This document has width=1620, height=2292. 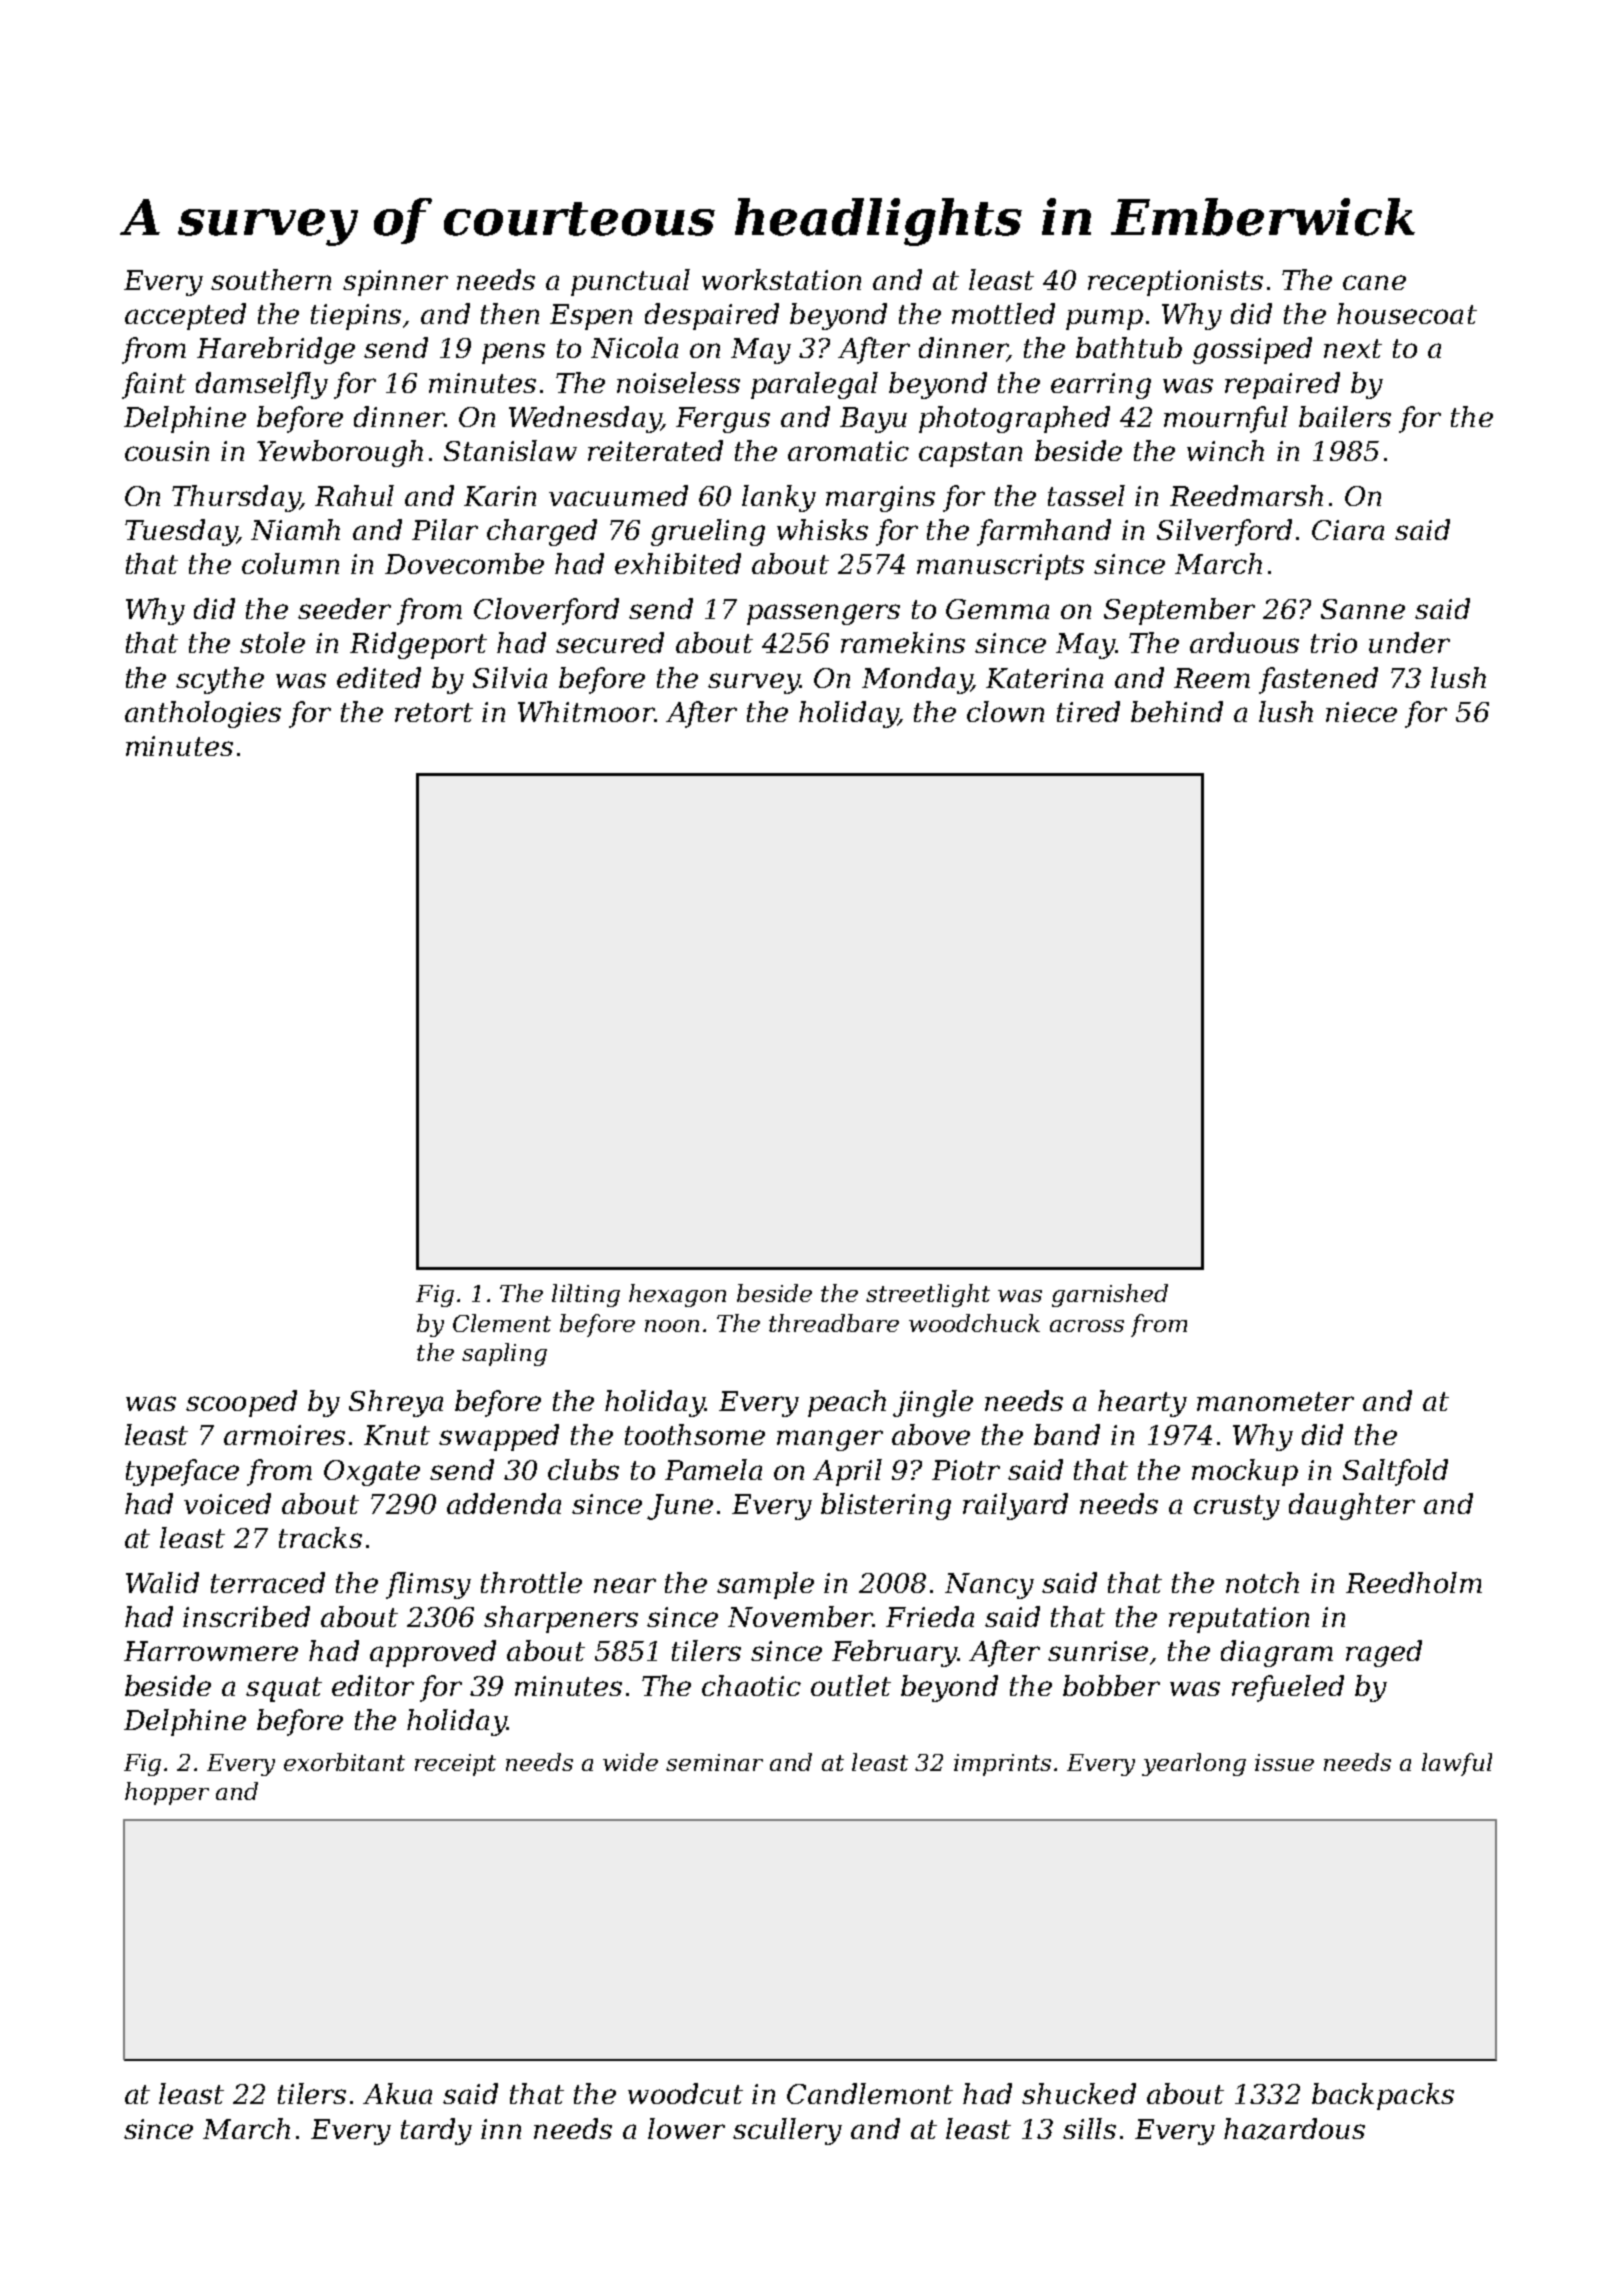 I want to click on behind, so click(x=1177, y=711).
